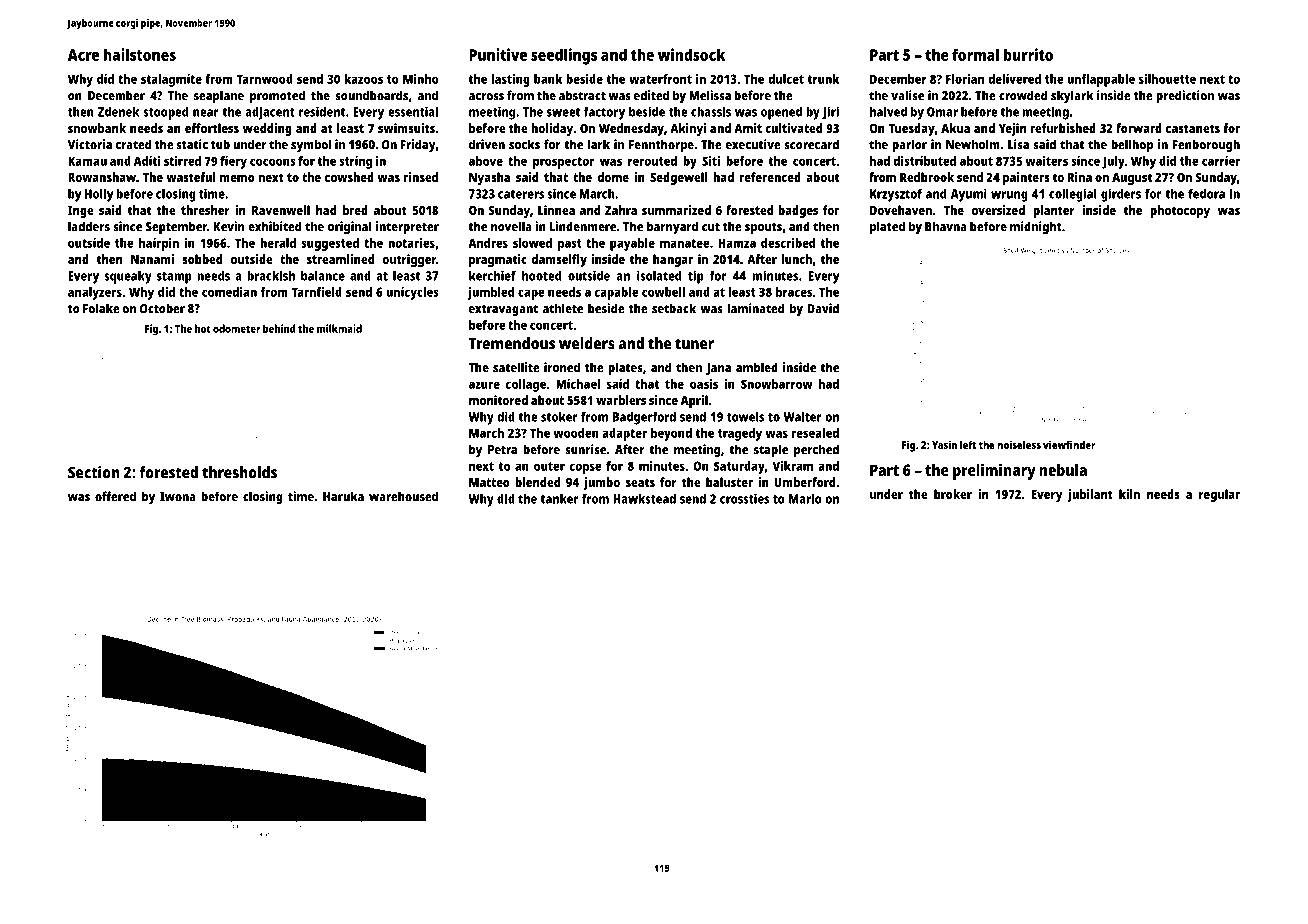 The width and height of the document is (1308, 924). I want to click on Mario, so click(805, 498).
